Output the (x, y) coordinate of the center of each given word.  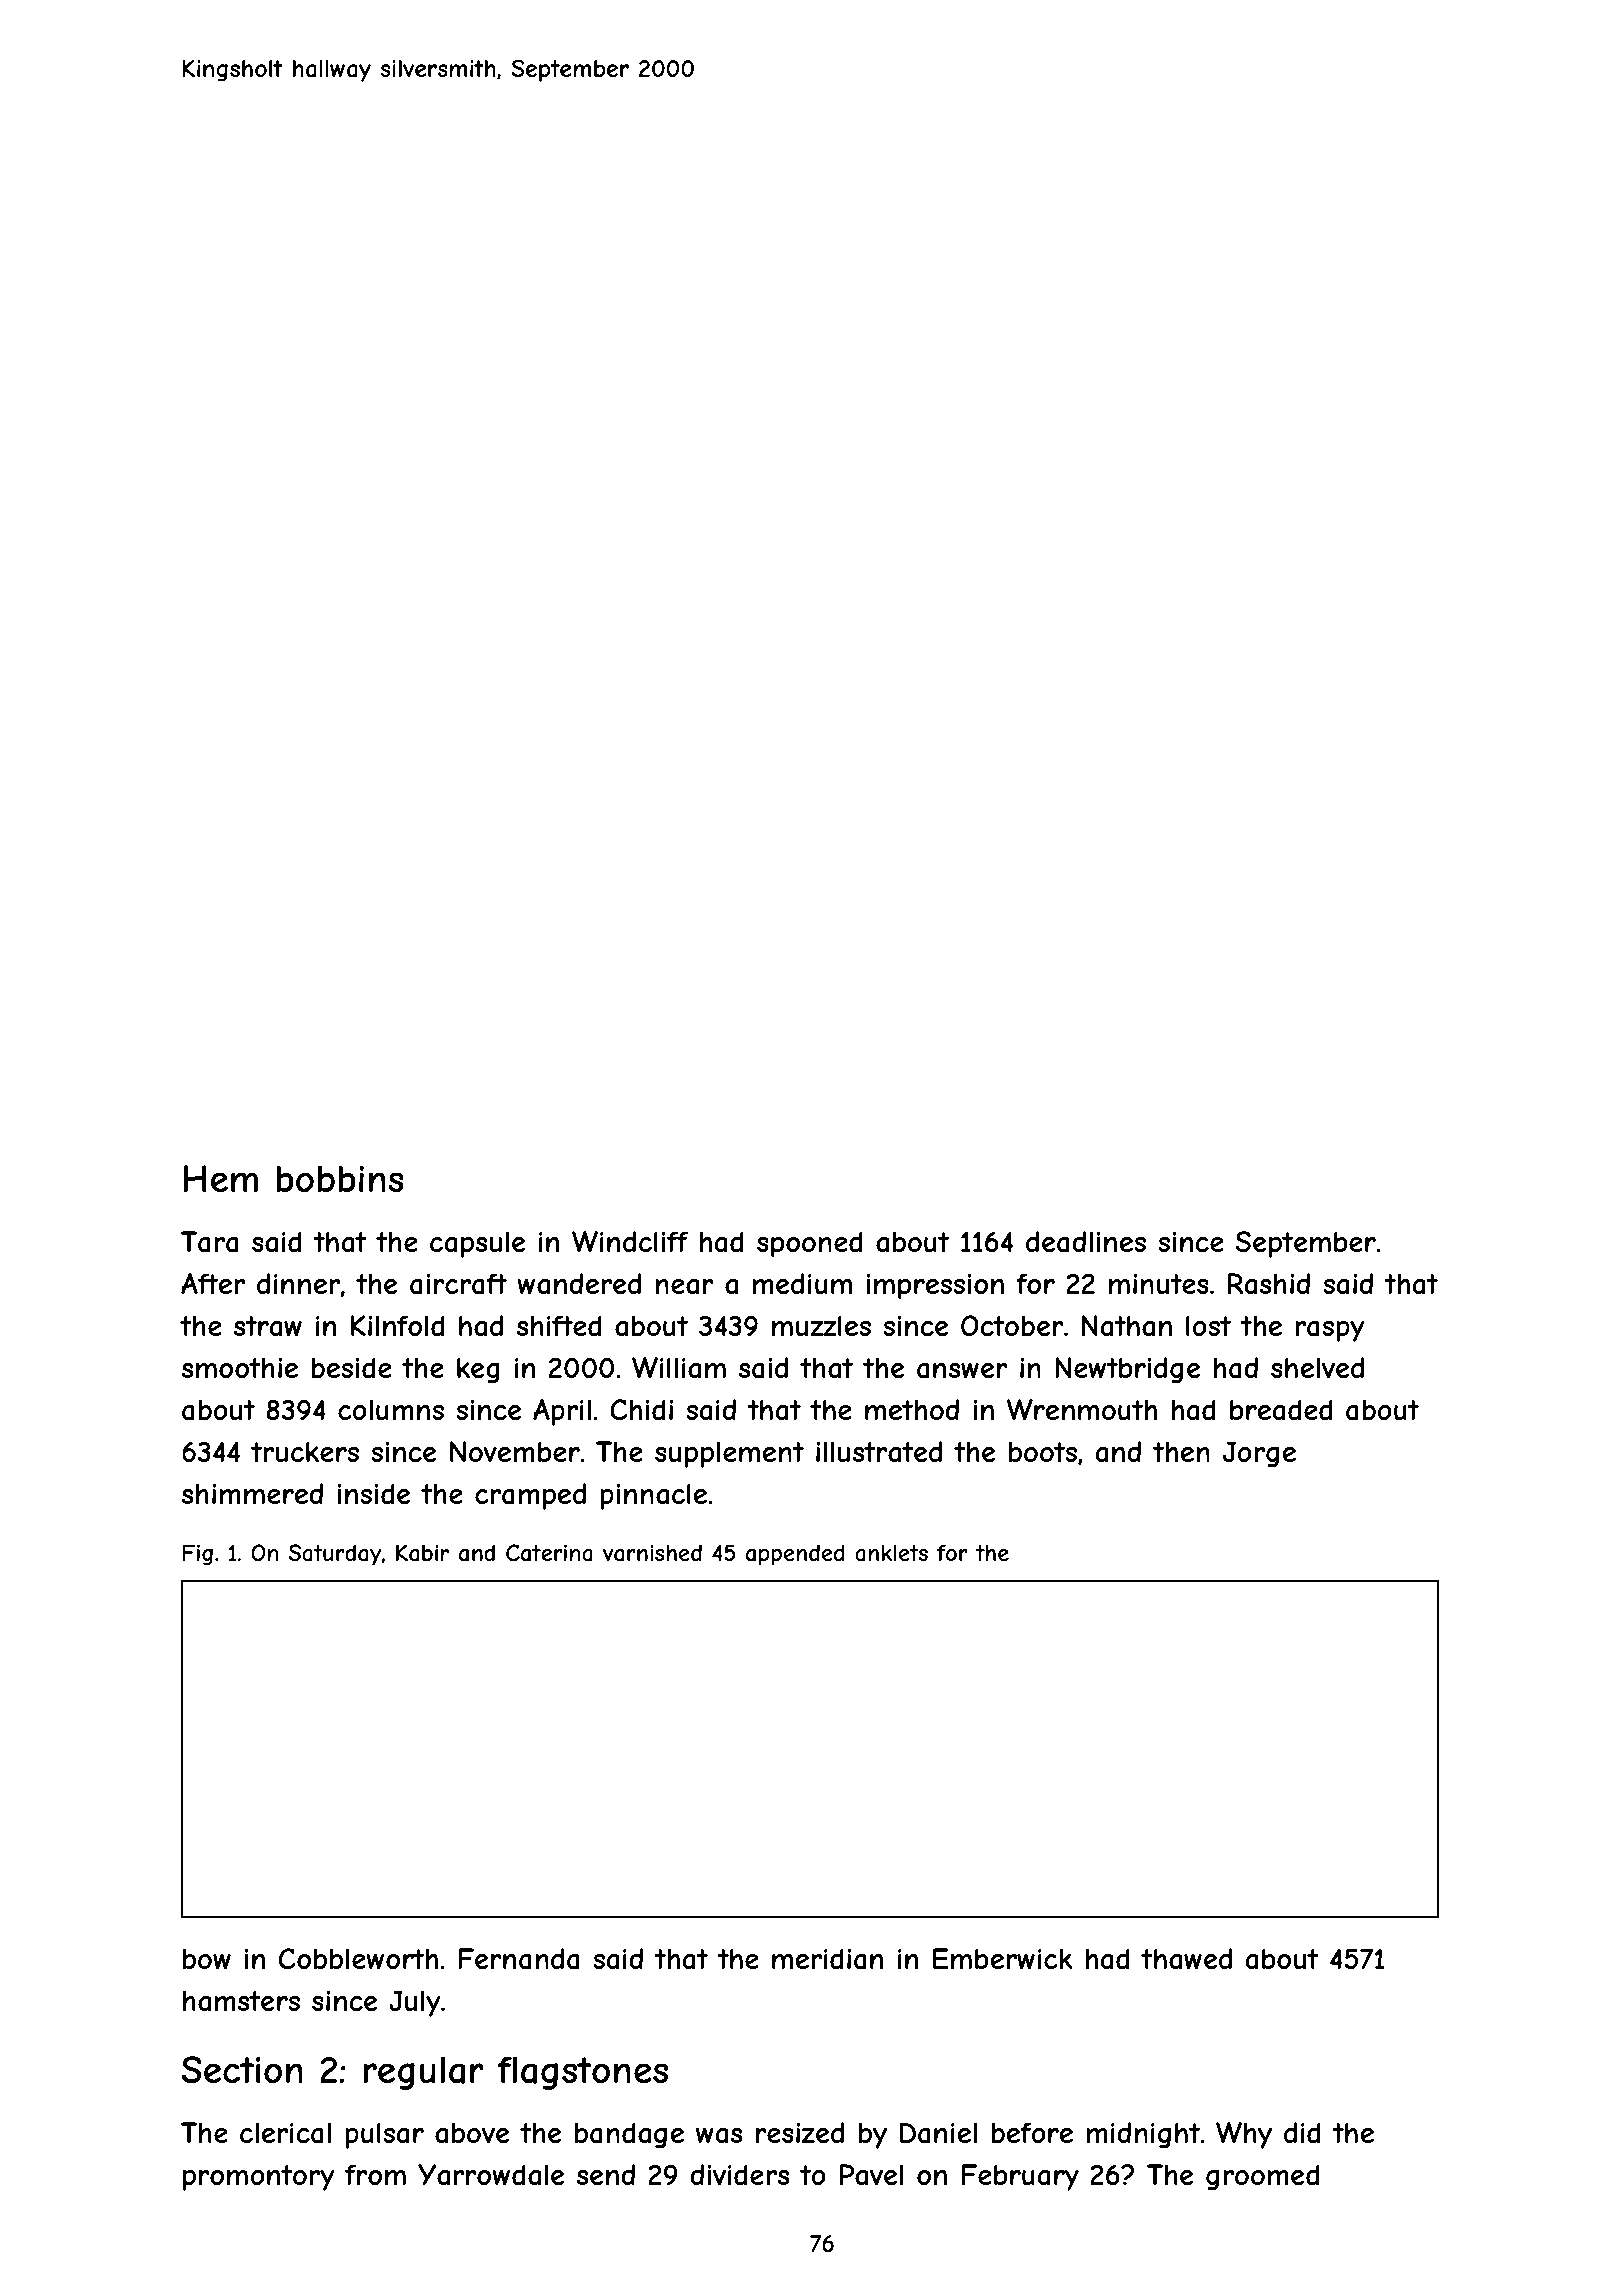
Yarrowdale (491, 2175)
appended (795, 1555)
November (515, 1451)
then (1181, 1451)
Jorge (1259, 1454)
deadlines (1086, 1242)
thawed (1186, 1959)
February (1020, 2177)
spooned (810, 1244)
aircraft (458, 1284)
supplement (729, 1454)
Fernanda (519, 1959)
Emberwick (1003, 1958)
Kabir (422, 1553)
